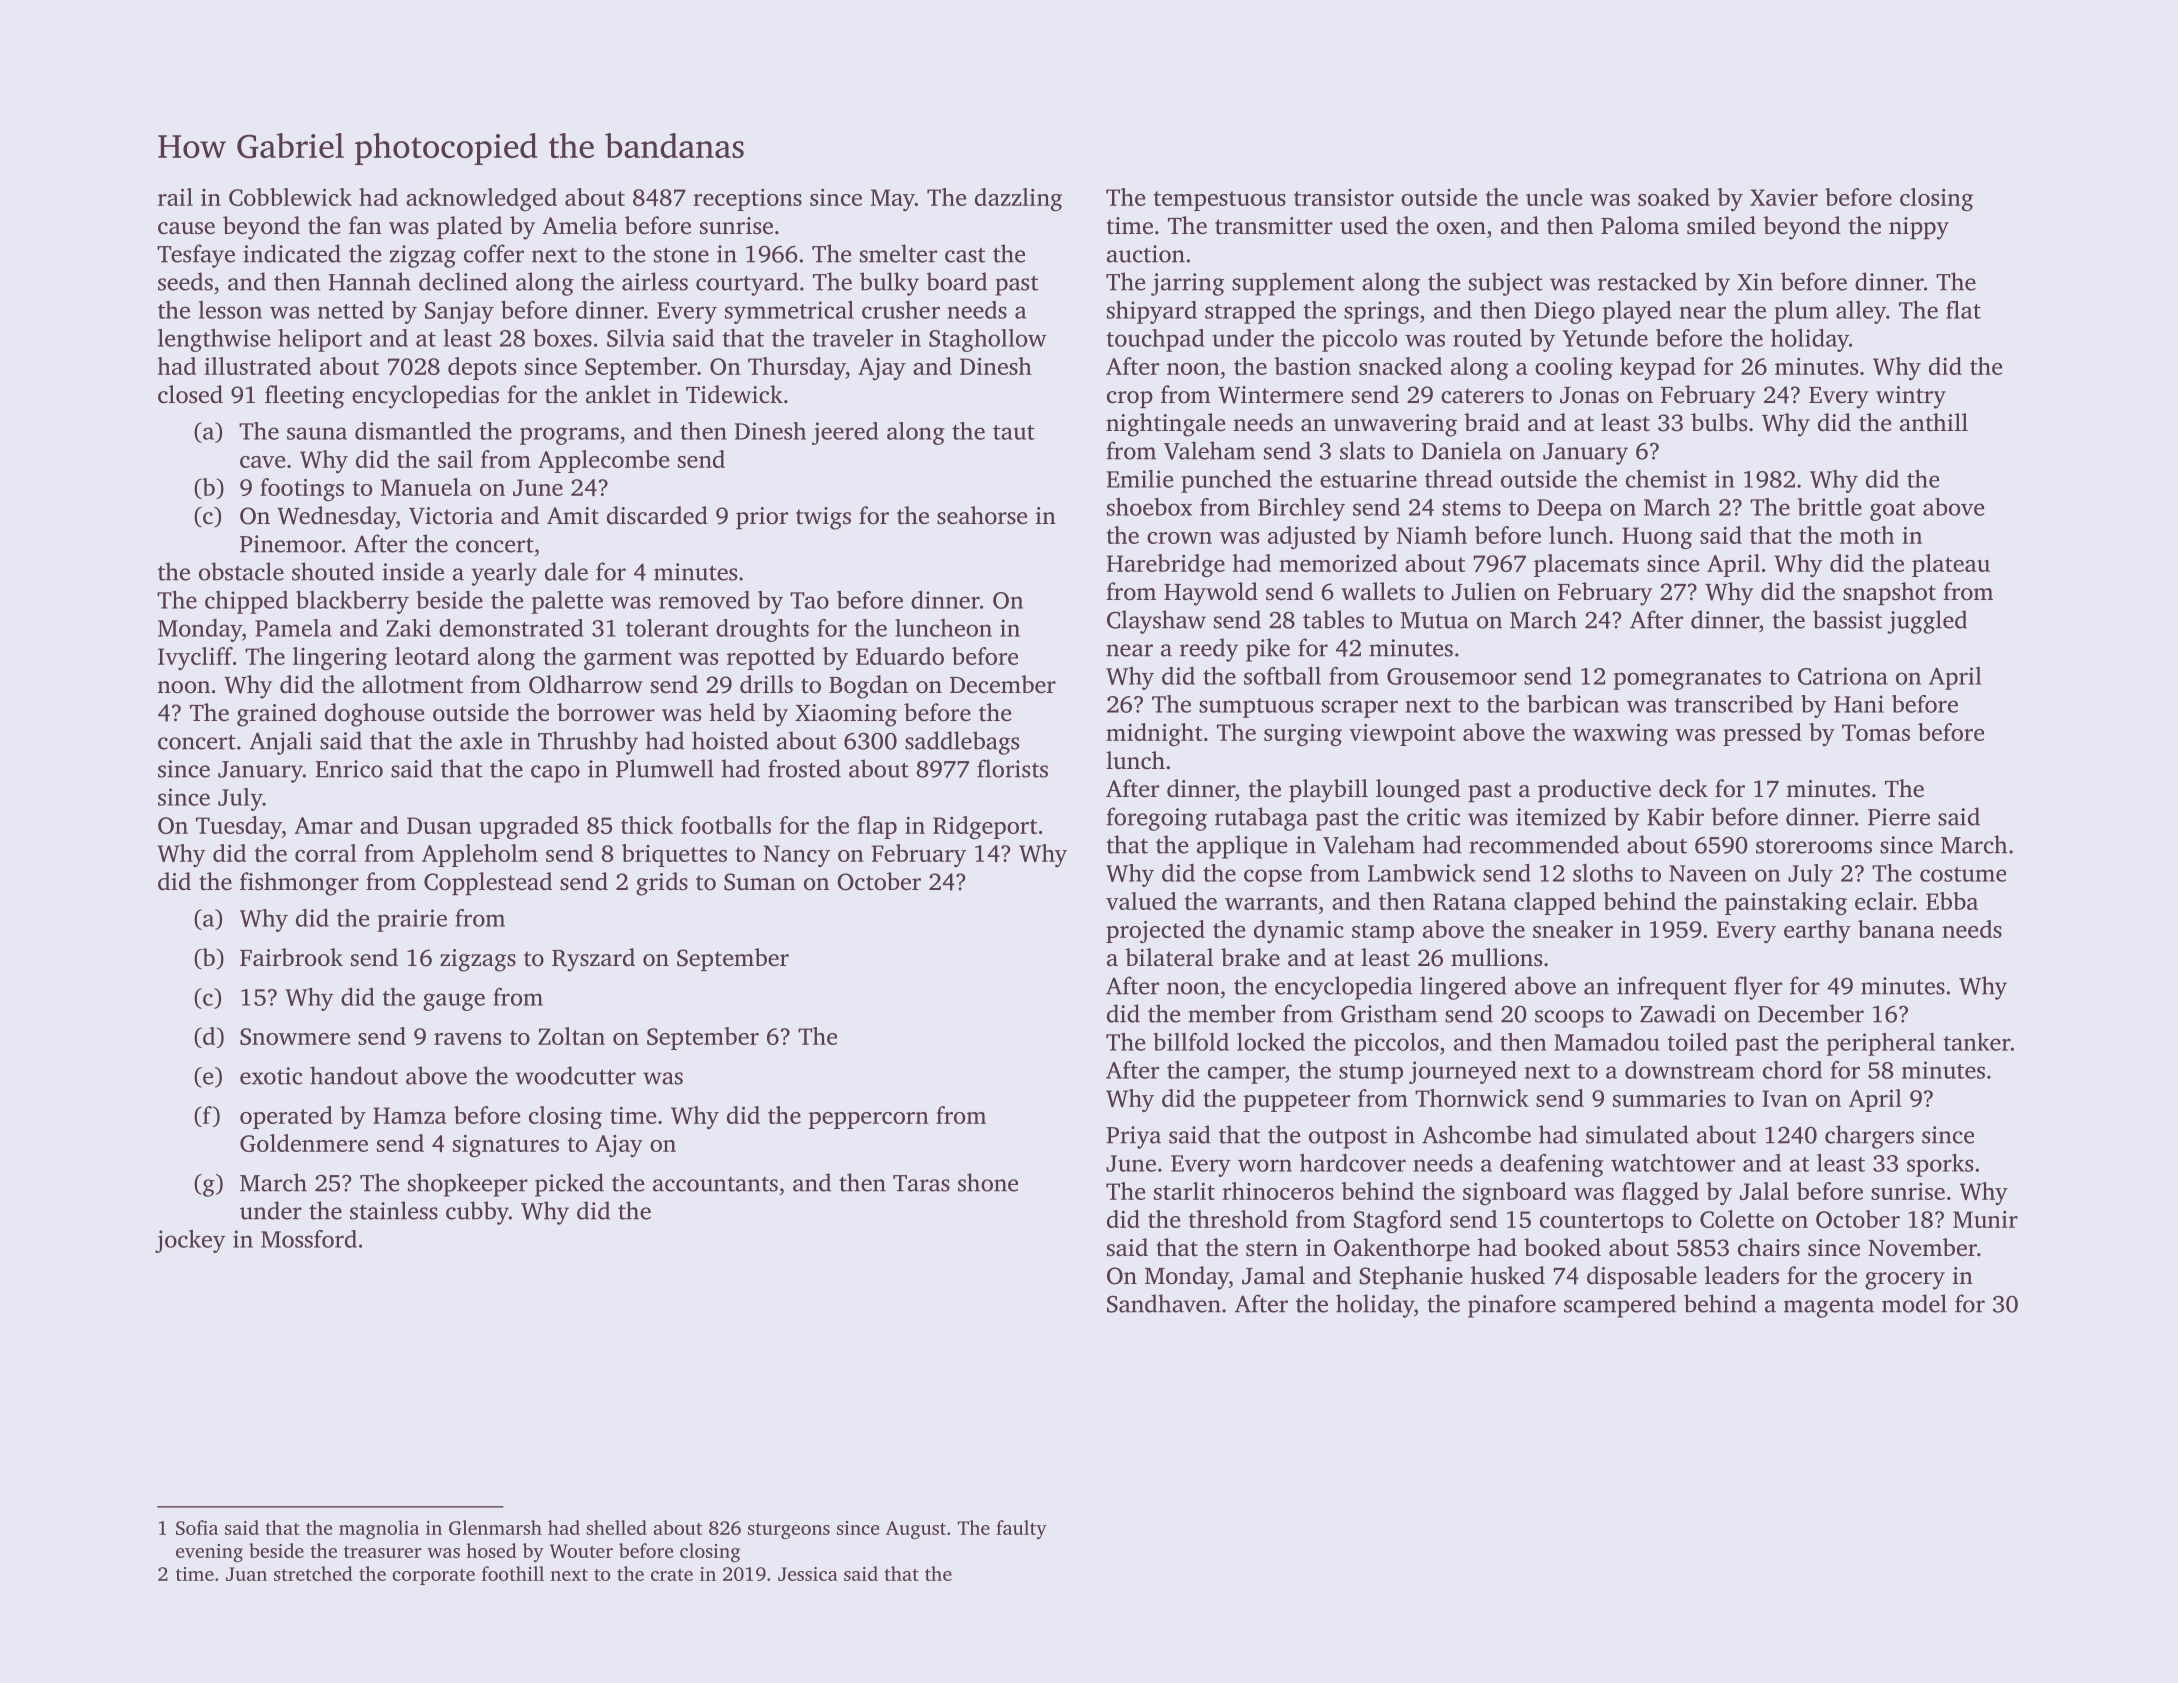 This screenshot has height=1683, width=2178. I want to click on dale, so click(566, 571).
